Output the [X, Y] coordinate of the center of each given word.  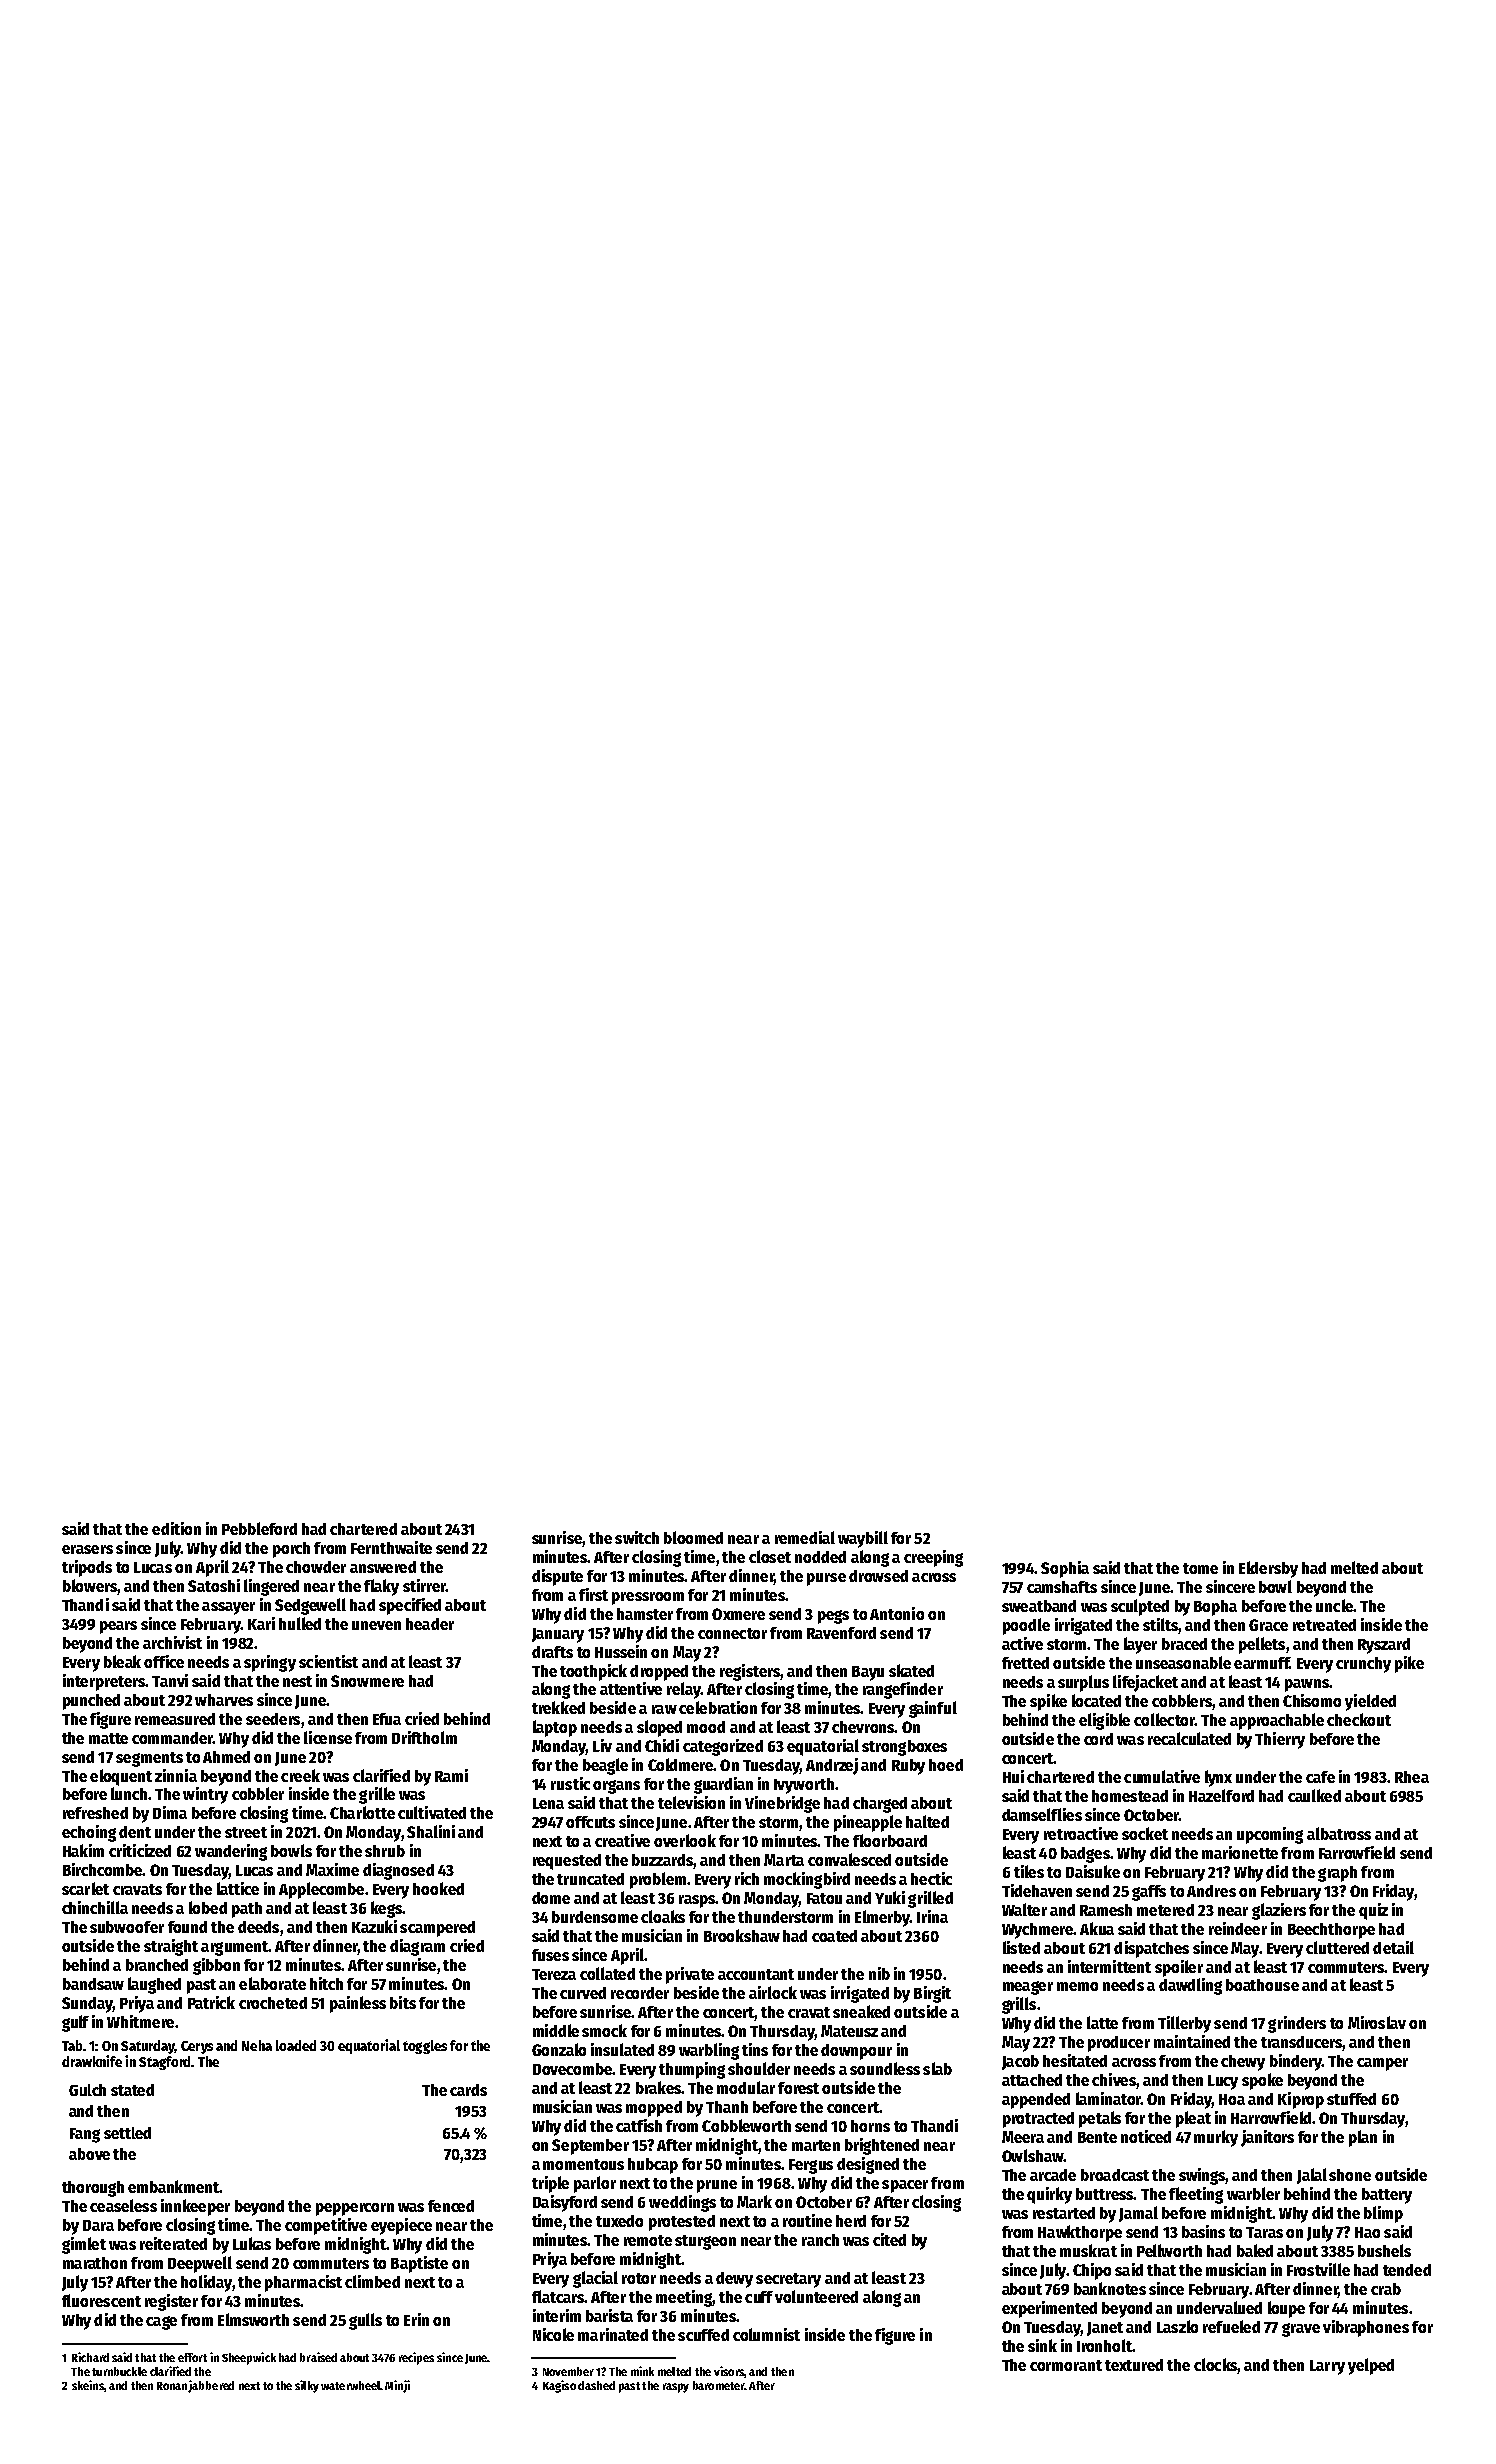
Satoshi [214, 1585]
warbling [709, 2051]
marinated [613, 2334]
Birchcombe [103, 1869]
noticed [1146, 2136]
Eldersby [1268, 1569]
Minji [397, 2386]
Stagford [164, 2063]
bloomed [693, 1537]
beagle [605, 1766]
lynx [1218, 1778]
